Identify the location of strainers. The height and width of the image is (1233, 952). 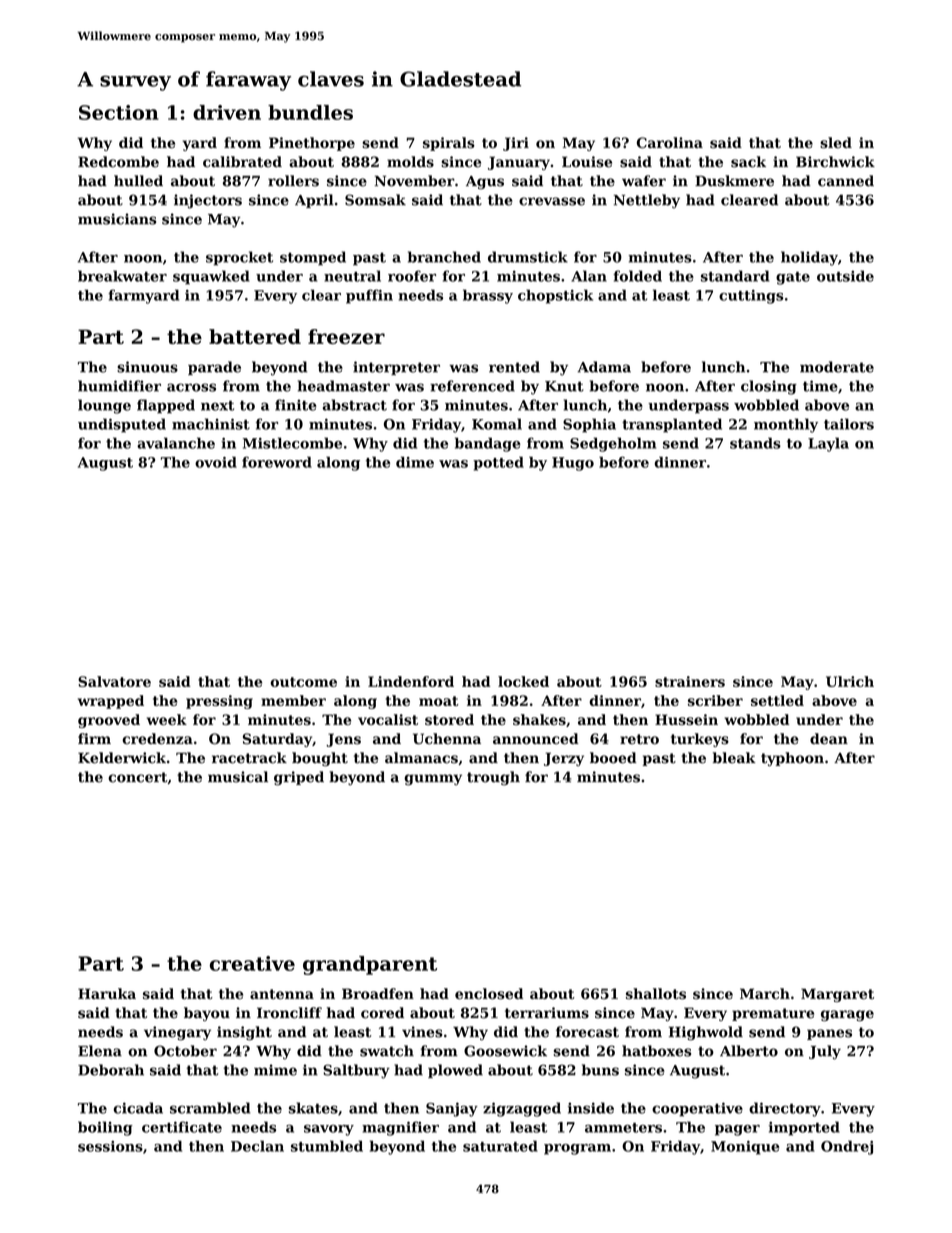
(690, 681).
